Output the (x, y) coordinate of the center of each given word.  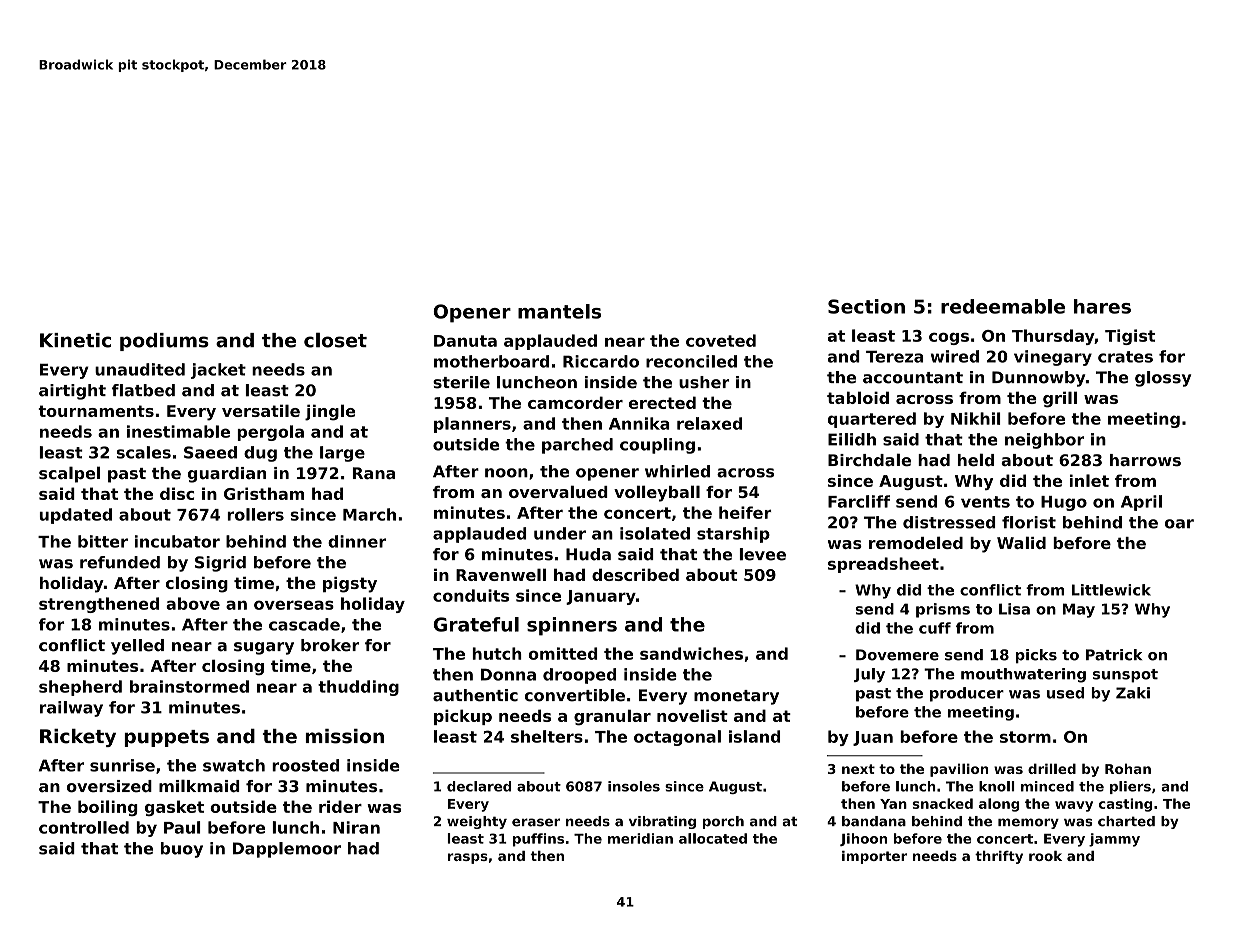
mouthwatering (1023, 675)
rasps (468, 858)
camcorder (575, 402)
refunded (120, 562)
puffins (538, 840)
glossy (1163, 379)
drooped (579, 676)
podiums (164, 342)
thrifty (999, 857)
